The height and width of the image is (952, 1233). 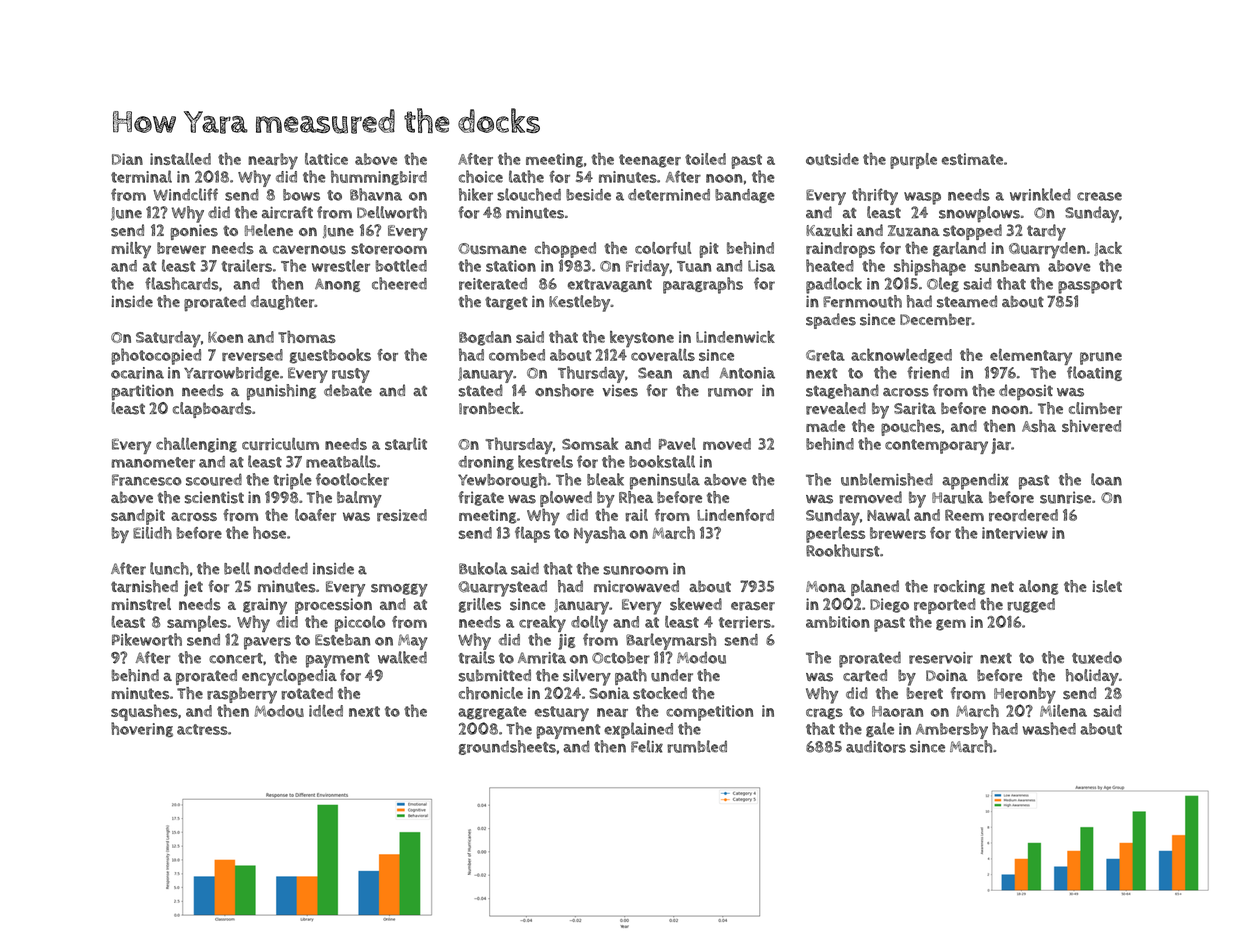 I want to click on actress, so click(x=202, y=729).
